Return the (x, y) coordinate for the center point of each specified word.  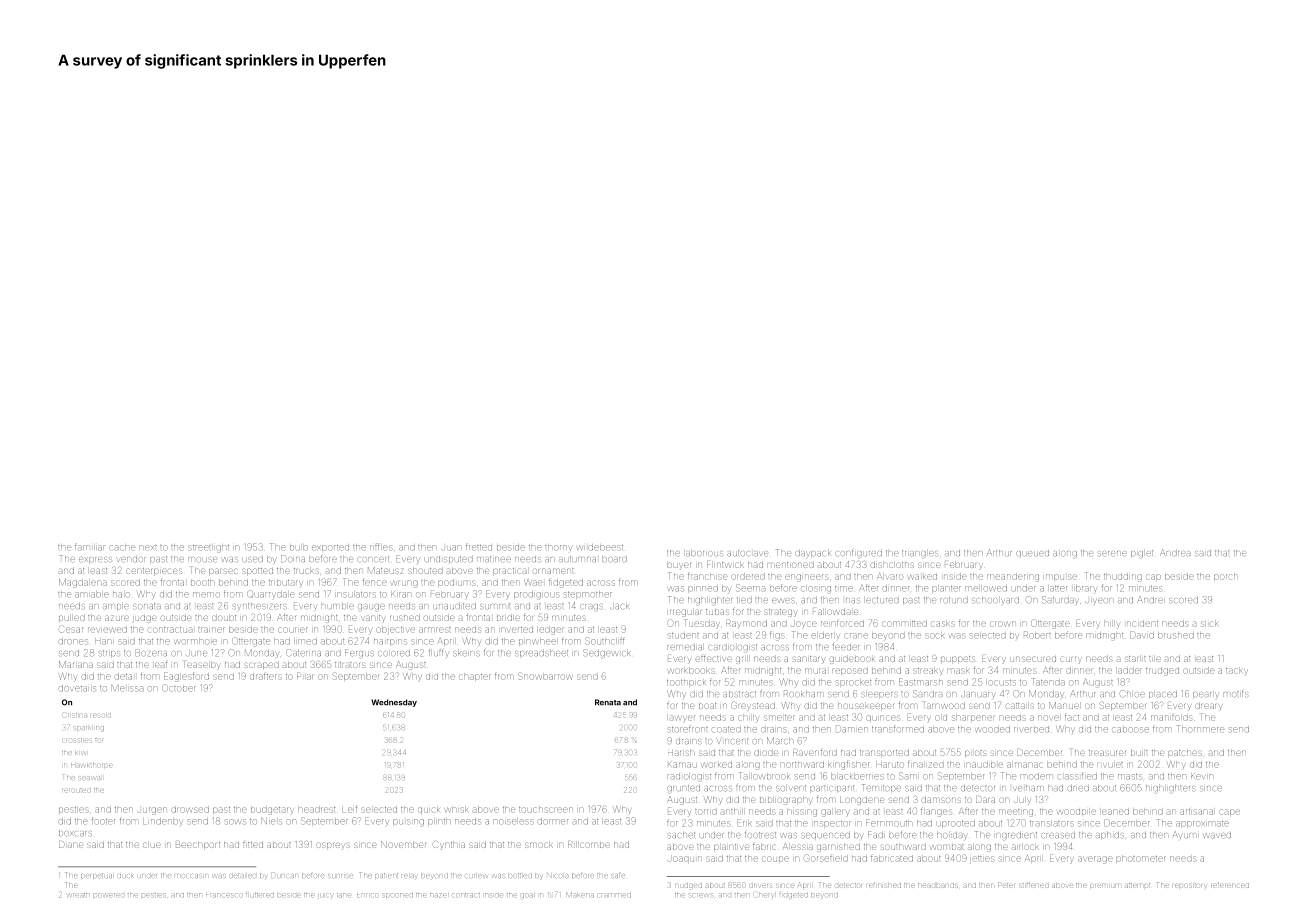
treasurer (1107, 753)
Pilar (305, 677)
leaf (161, 665)
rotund (954, 600)
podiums (456, 583)
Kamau (682, 764)
